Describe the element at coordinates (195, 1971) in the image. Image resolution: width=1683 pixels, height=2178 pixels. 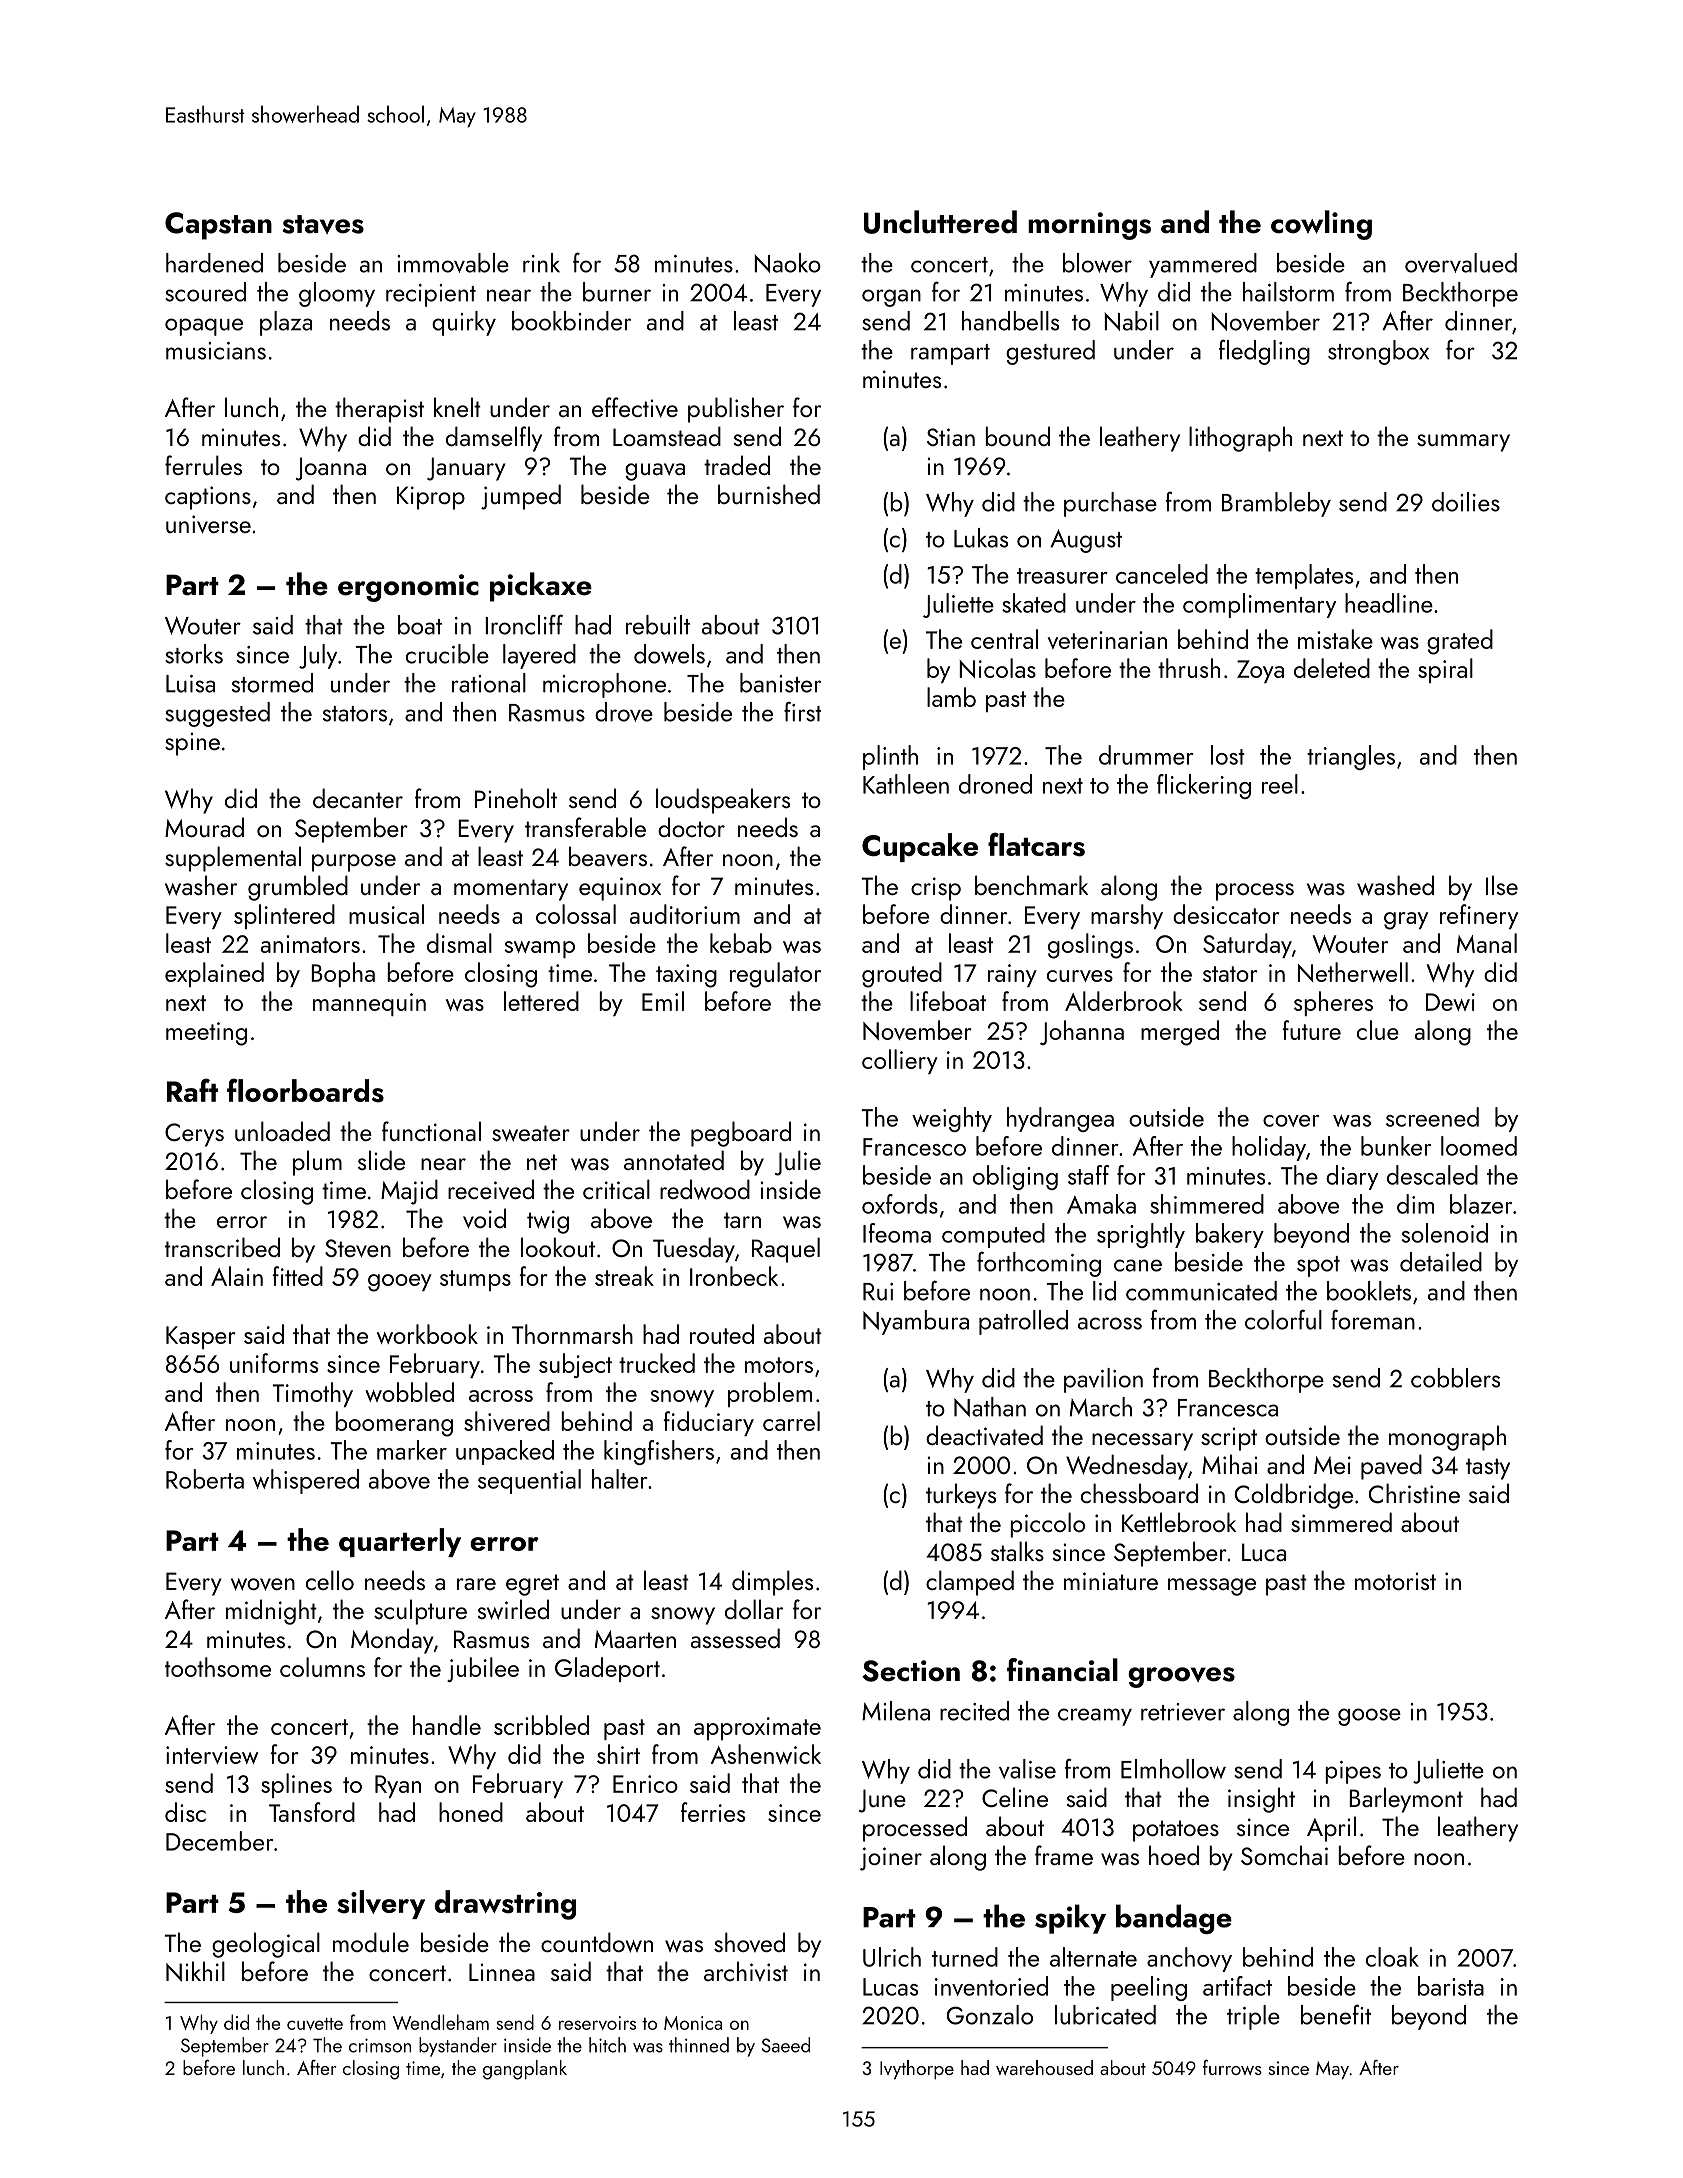
I see `Nikhil` at that location.
